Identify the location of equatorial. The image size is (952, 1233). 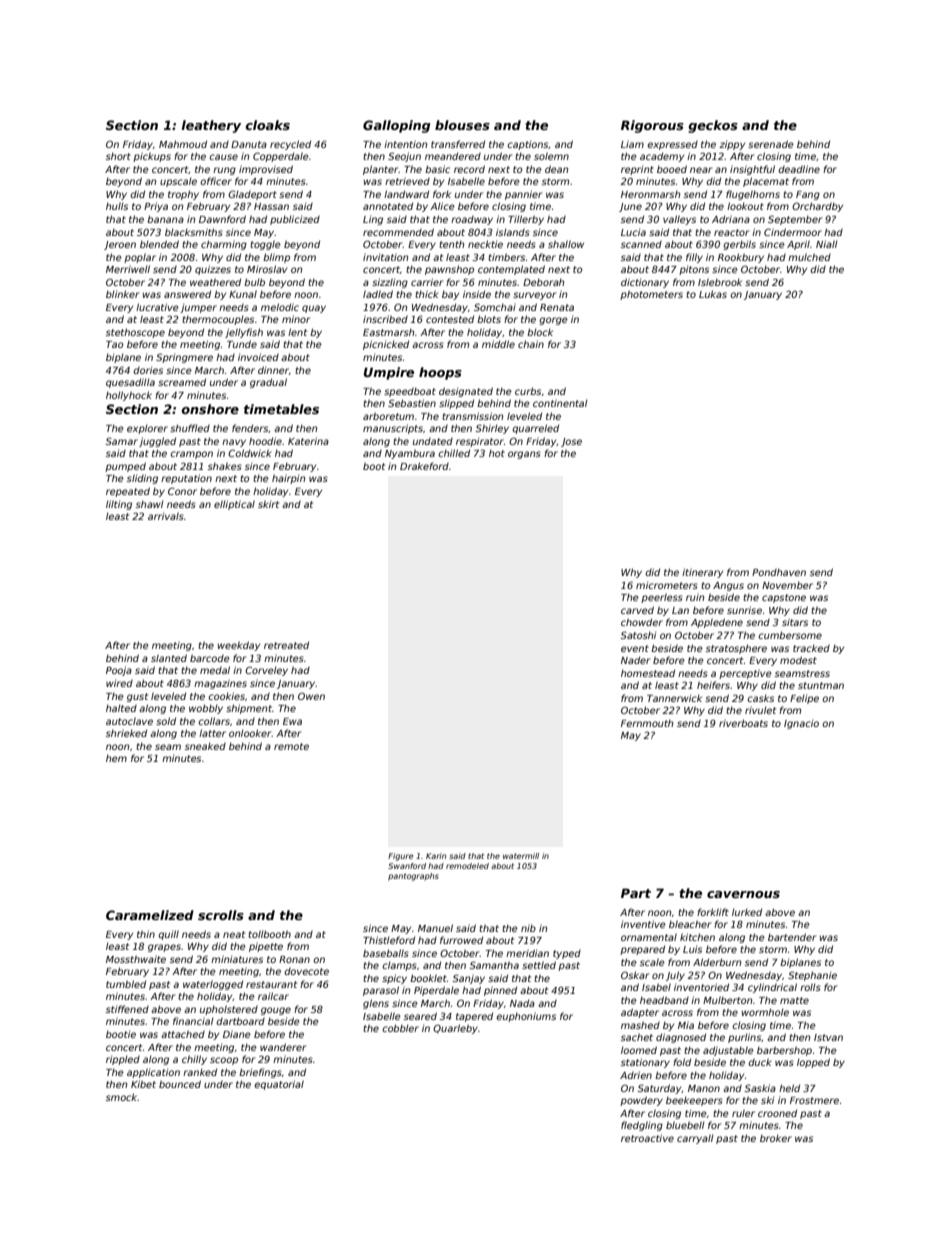
(279, 1085).
